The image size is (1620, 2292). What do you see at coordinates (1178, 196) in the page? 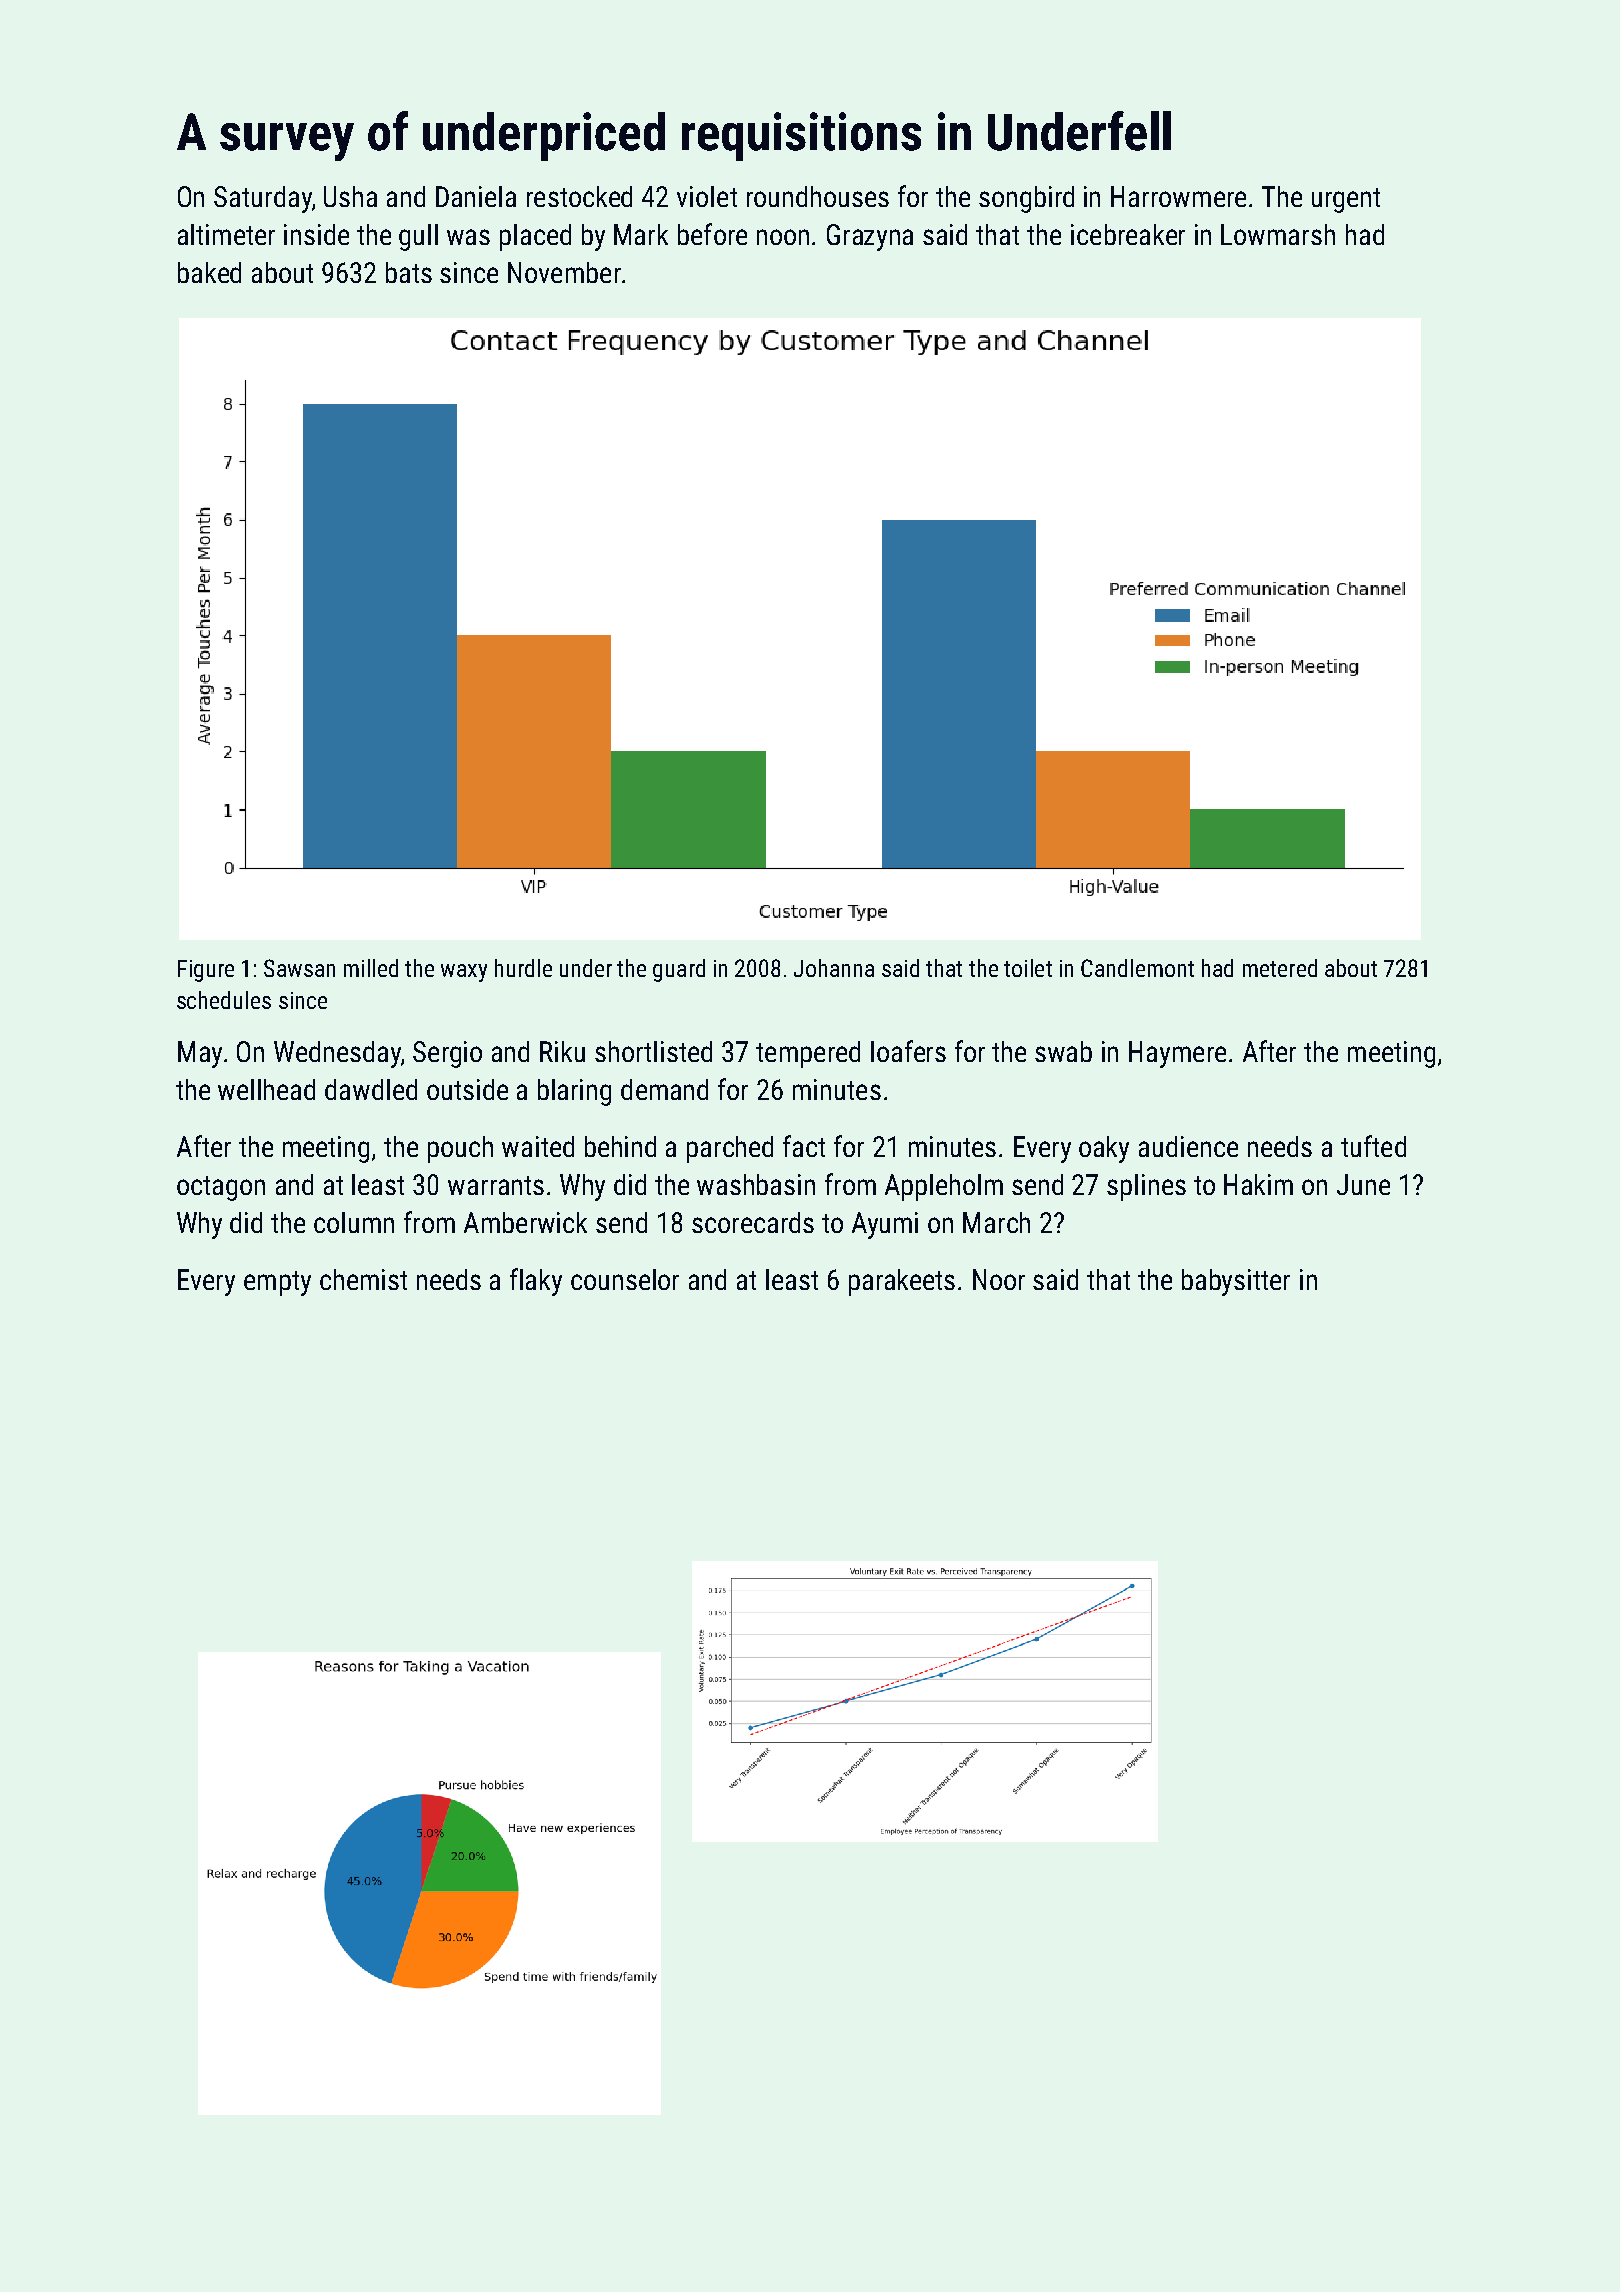
I see `Harrowmere` at bounding box center [1178, 196].
